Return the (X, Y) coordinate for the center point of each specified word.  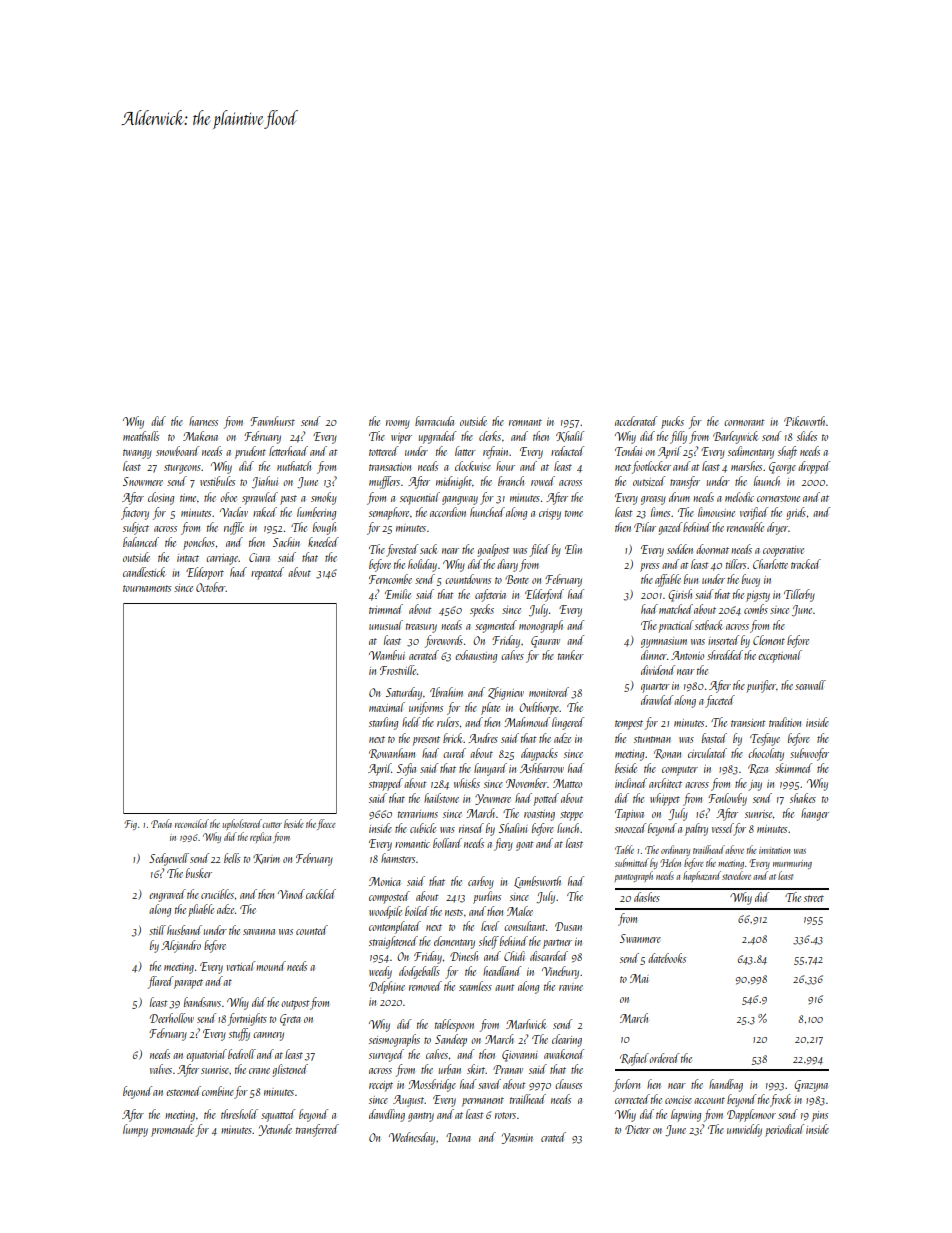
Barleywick (735, 437)
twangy (137, 454)
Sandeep (451, 1040)
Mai (639, 978)
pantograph (633, 876)
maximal (387, 707)
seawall (810, 685)
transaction (390, 467)
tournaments (147, 588)
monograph (541, 626)
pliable (201, 910)
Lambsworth (537, 882)
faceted (720, 701)
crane (259, 1071)
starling (383, 723)
